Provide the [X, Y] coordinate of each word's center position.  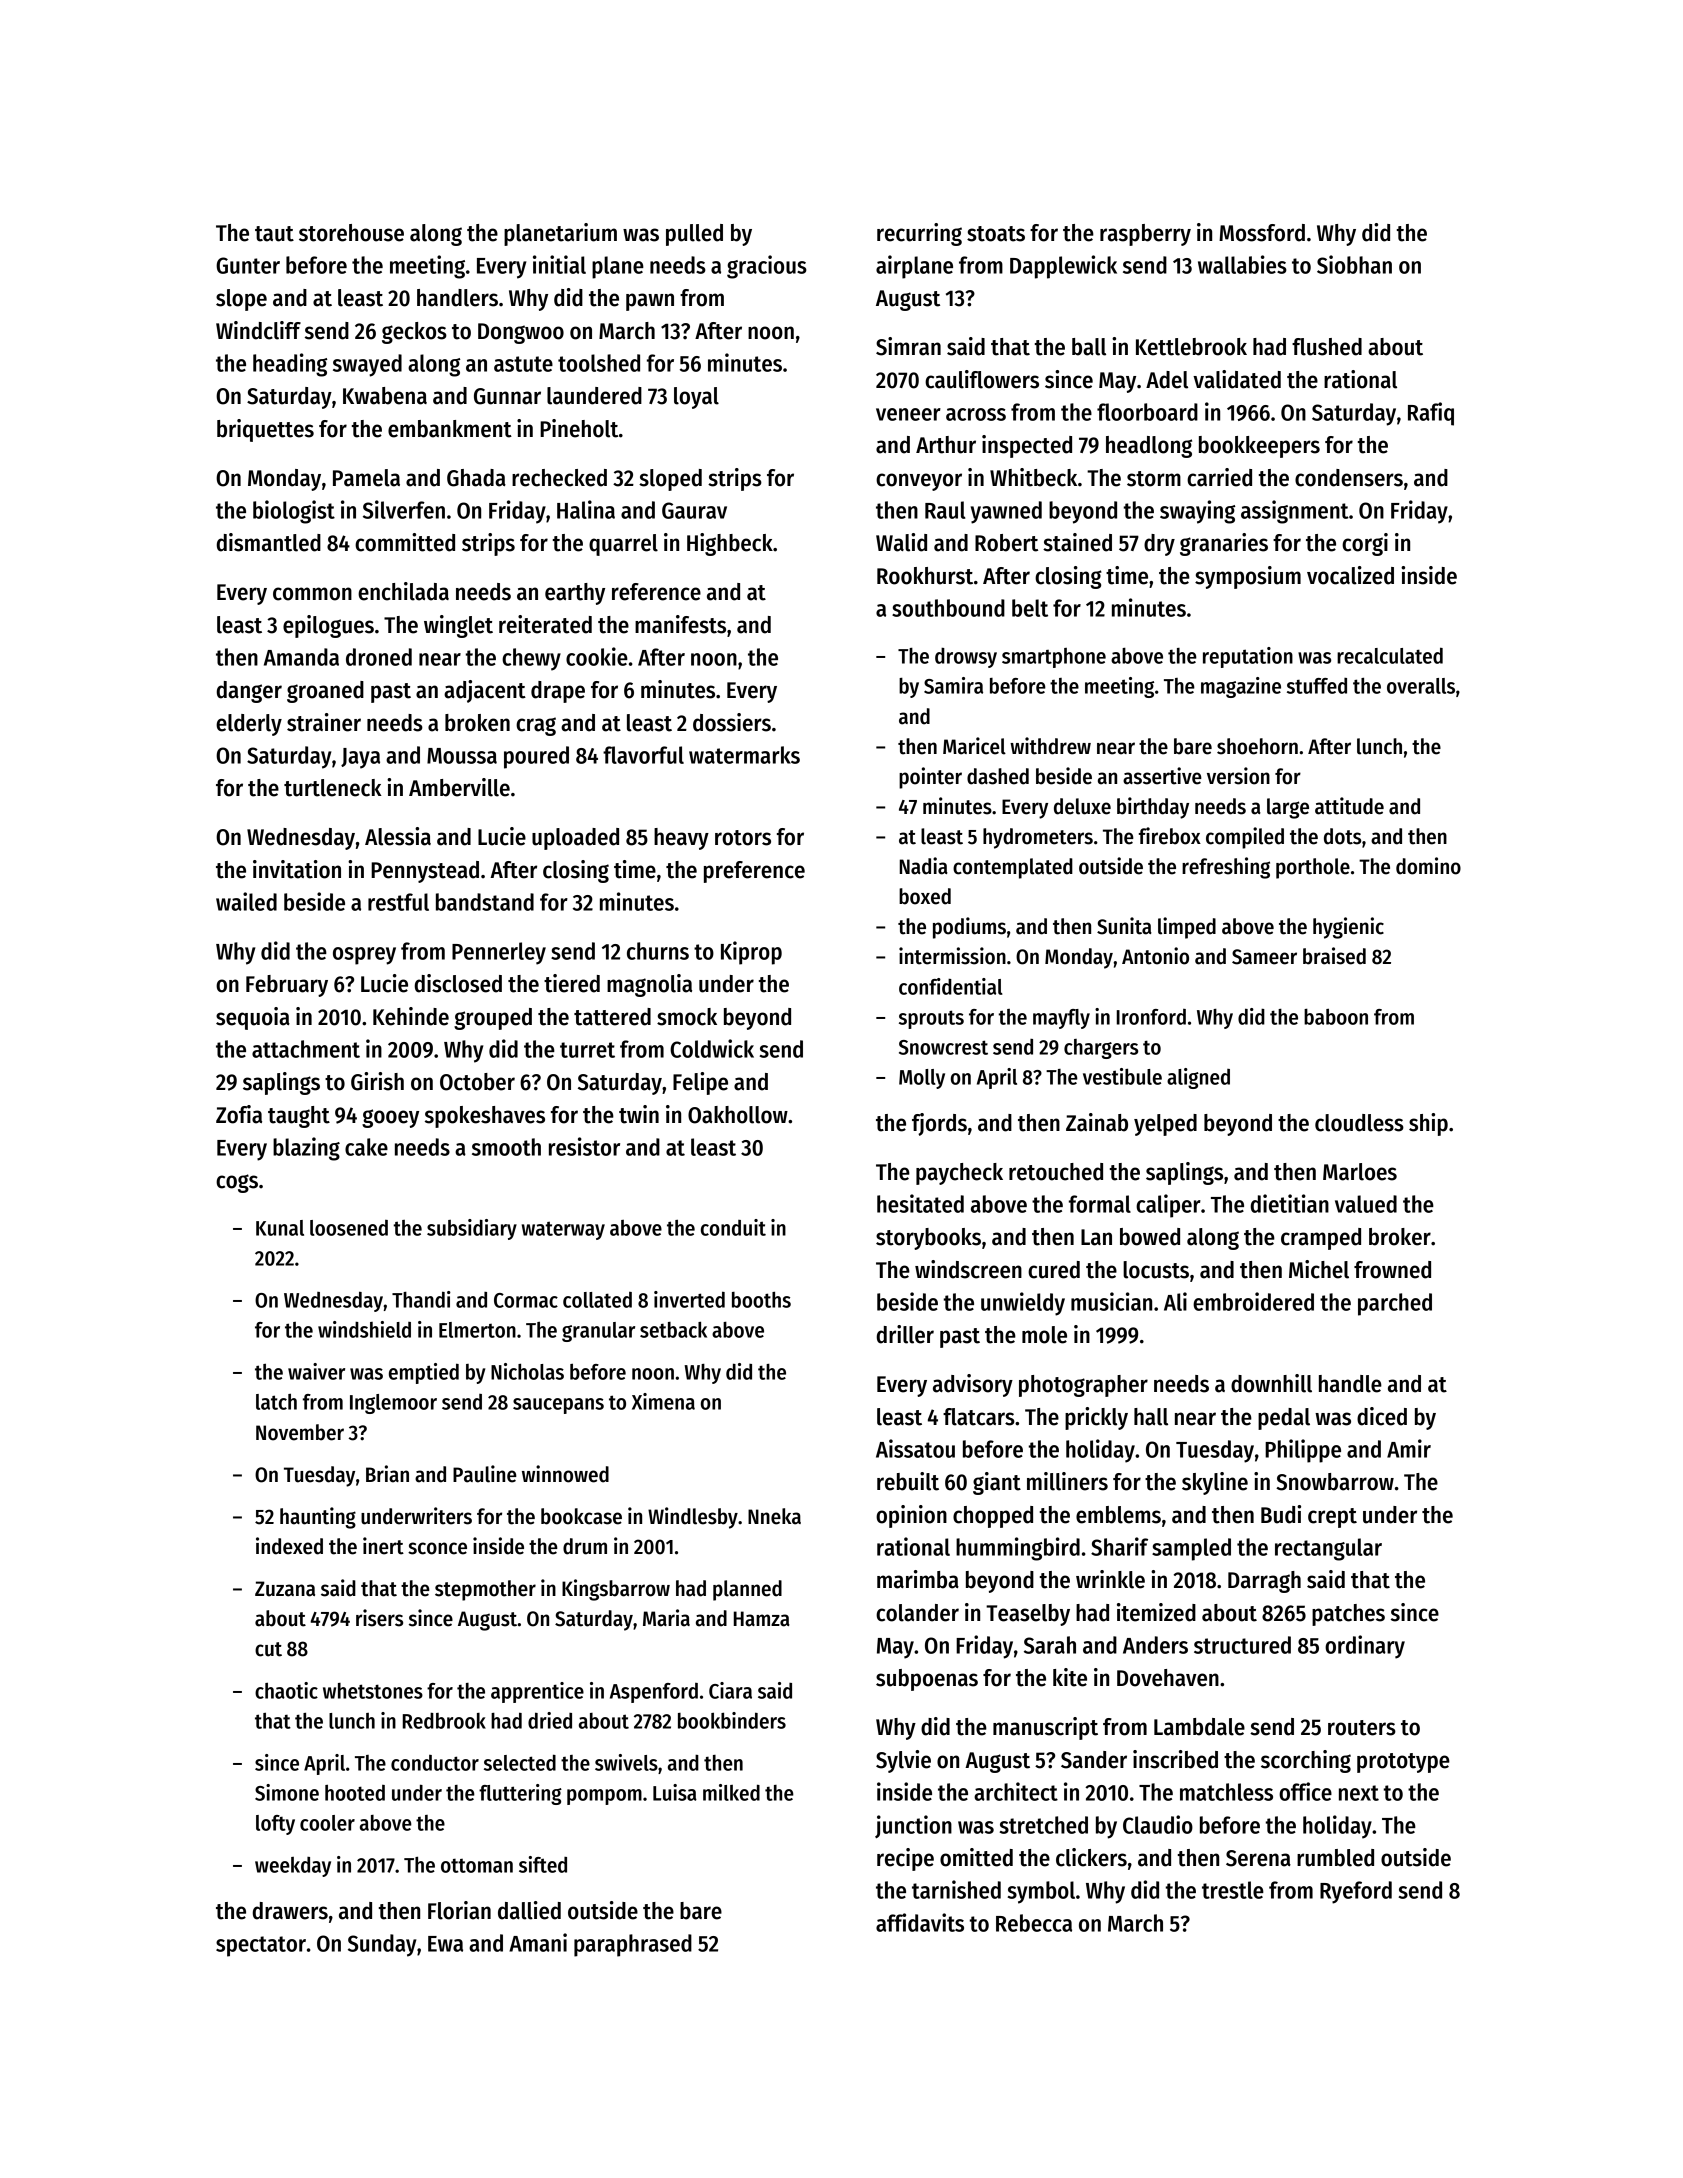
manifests [680, 624]
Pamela [366, 478]
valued [1366, 1204]
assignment [1295, 512]
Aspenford [654, 1693]
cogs [237, 1183]
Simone [287, 1792]
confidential [951, 986]
